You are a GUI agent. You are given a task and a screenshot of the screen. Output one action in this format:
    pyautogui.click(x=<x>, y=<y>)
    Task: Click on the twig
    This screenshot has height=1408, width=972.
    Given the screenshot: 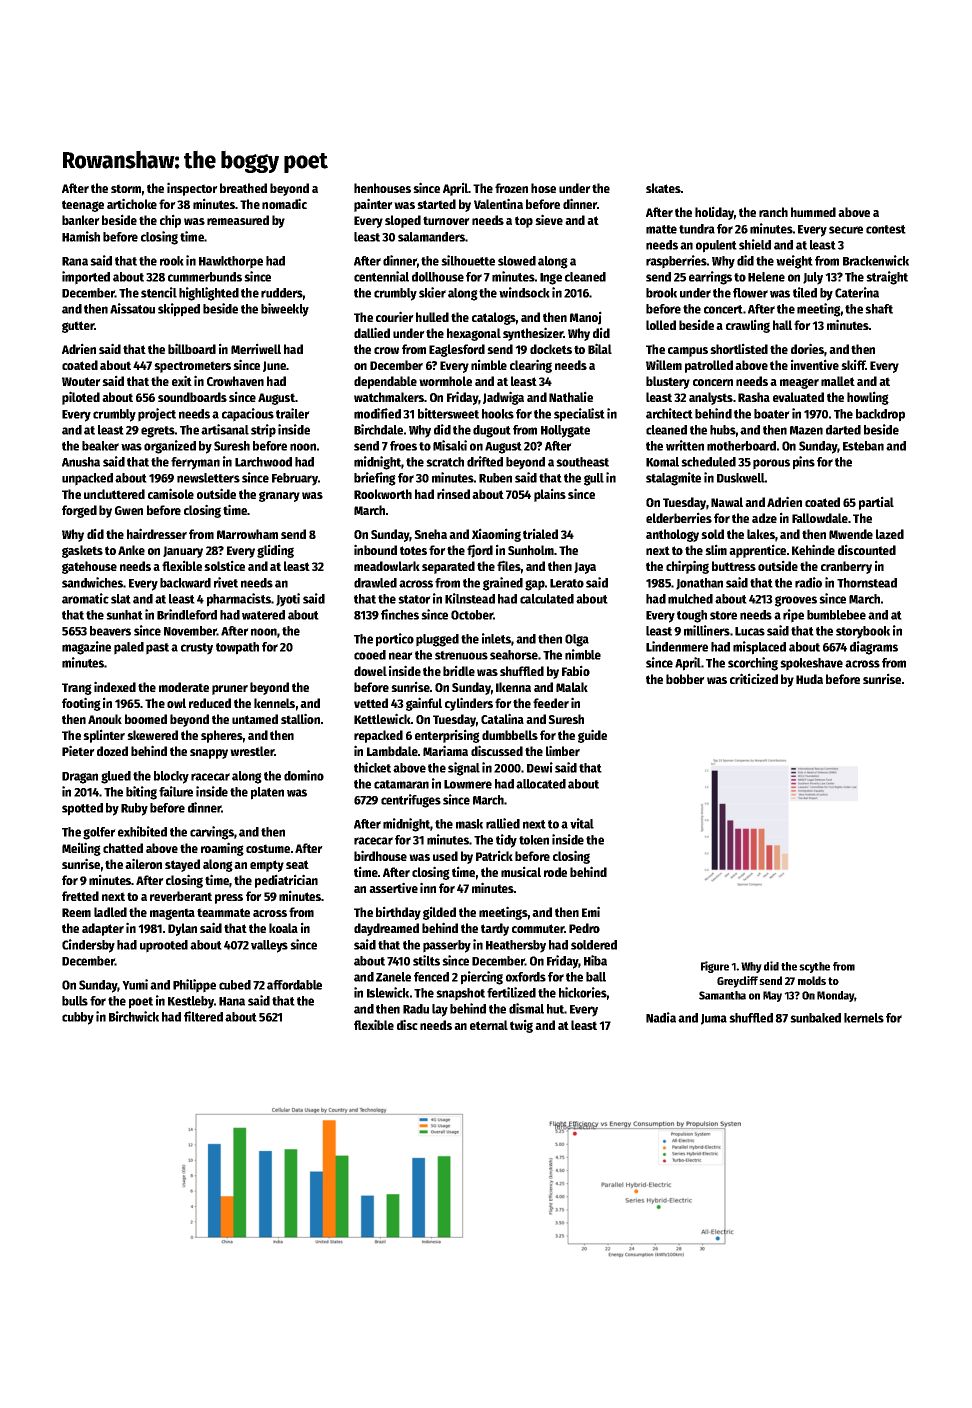 What is the action you would take?
    pyautogui.click(x=521, y=1026)
